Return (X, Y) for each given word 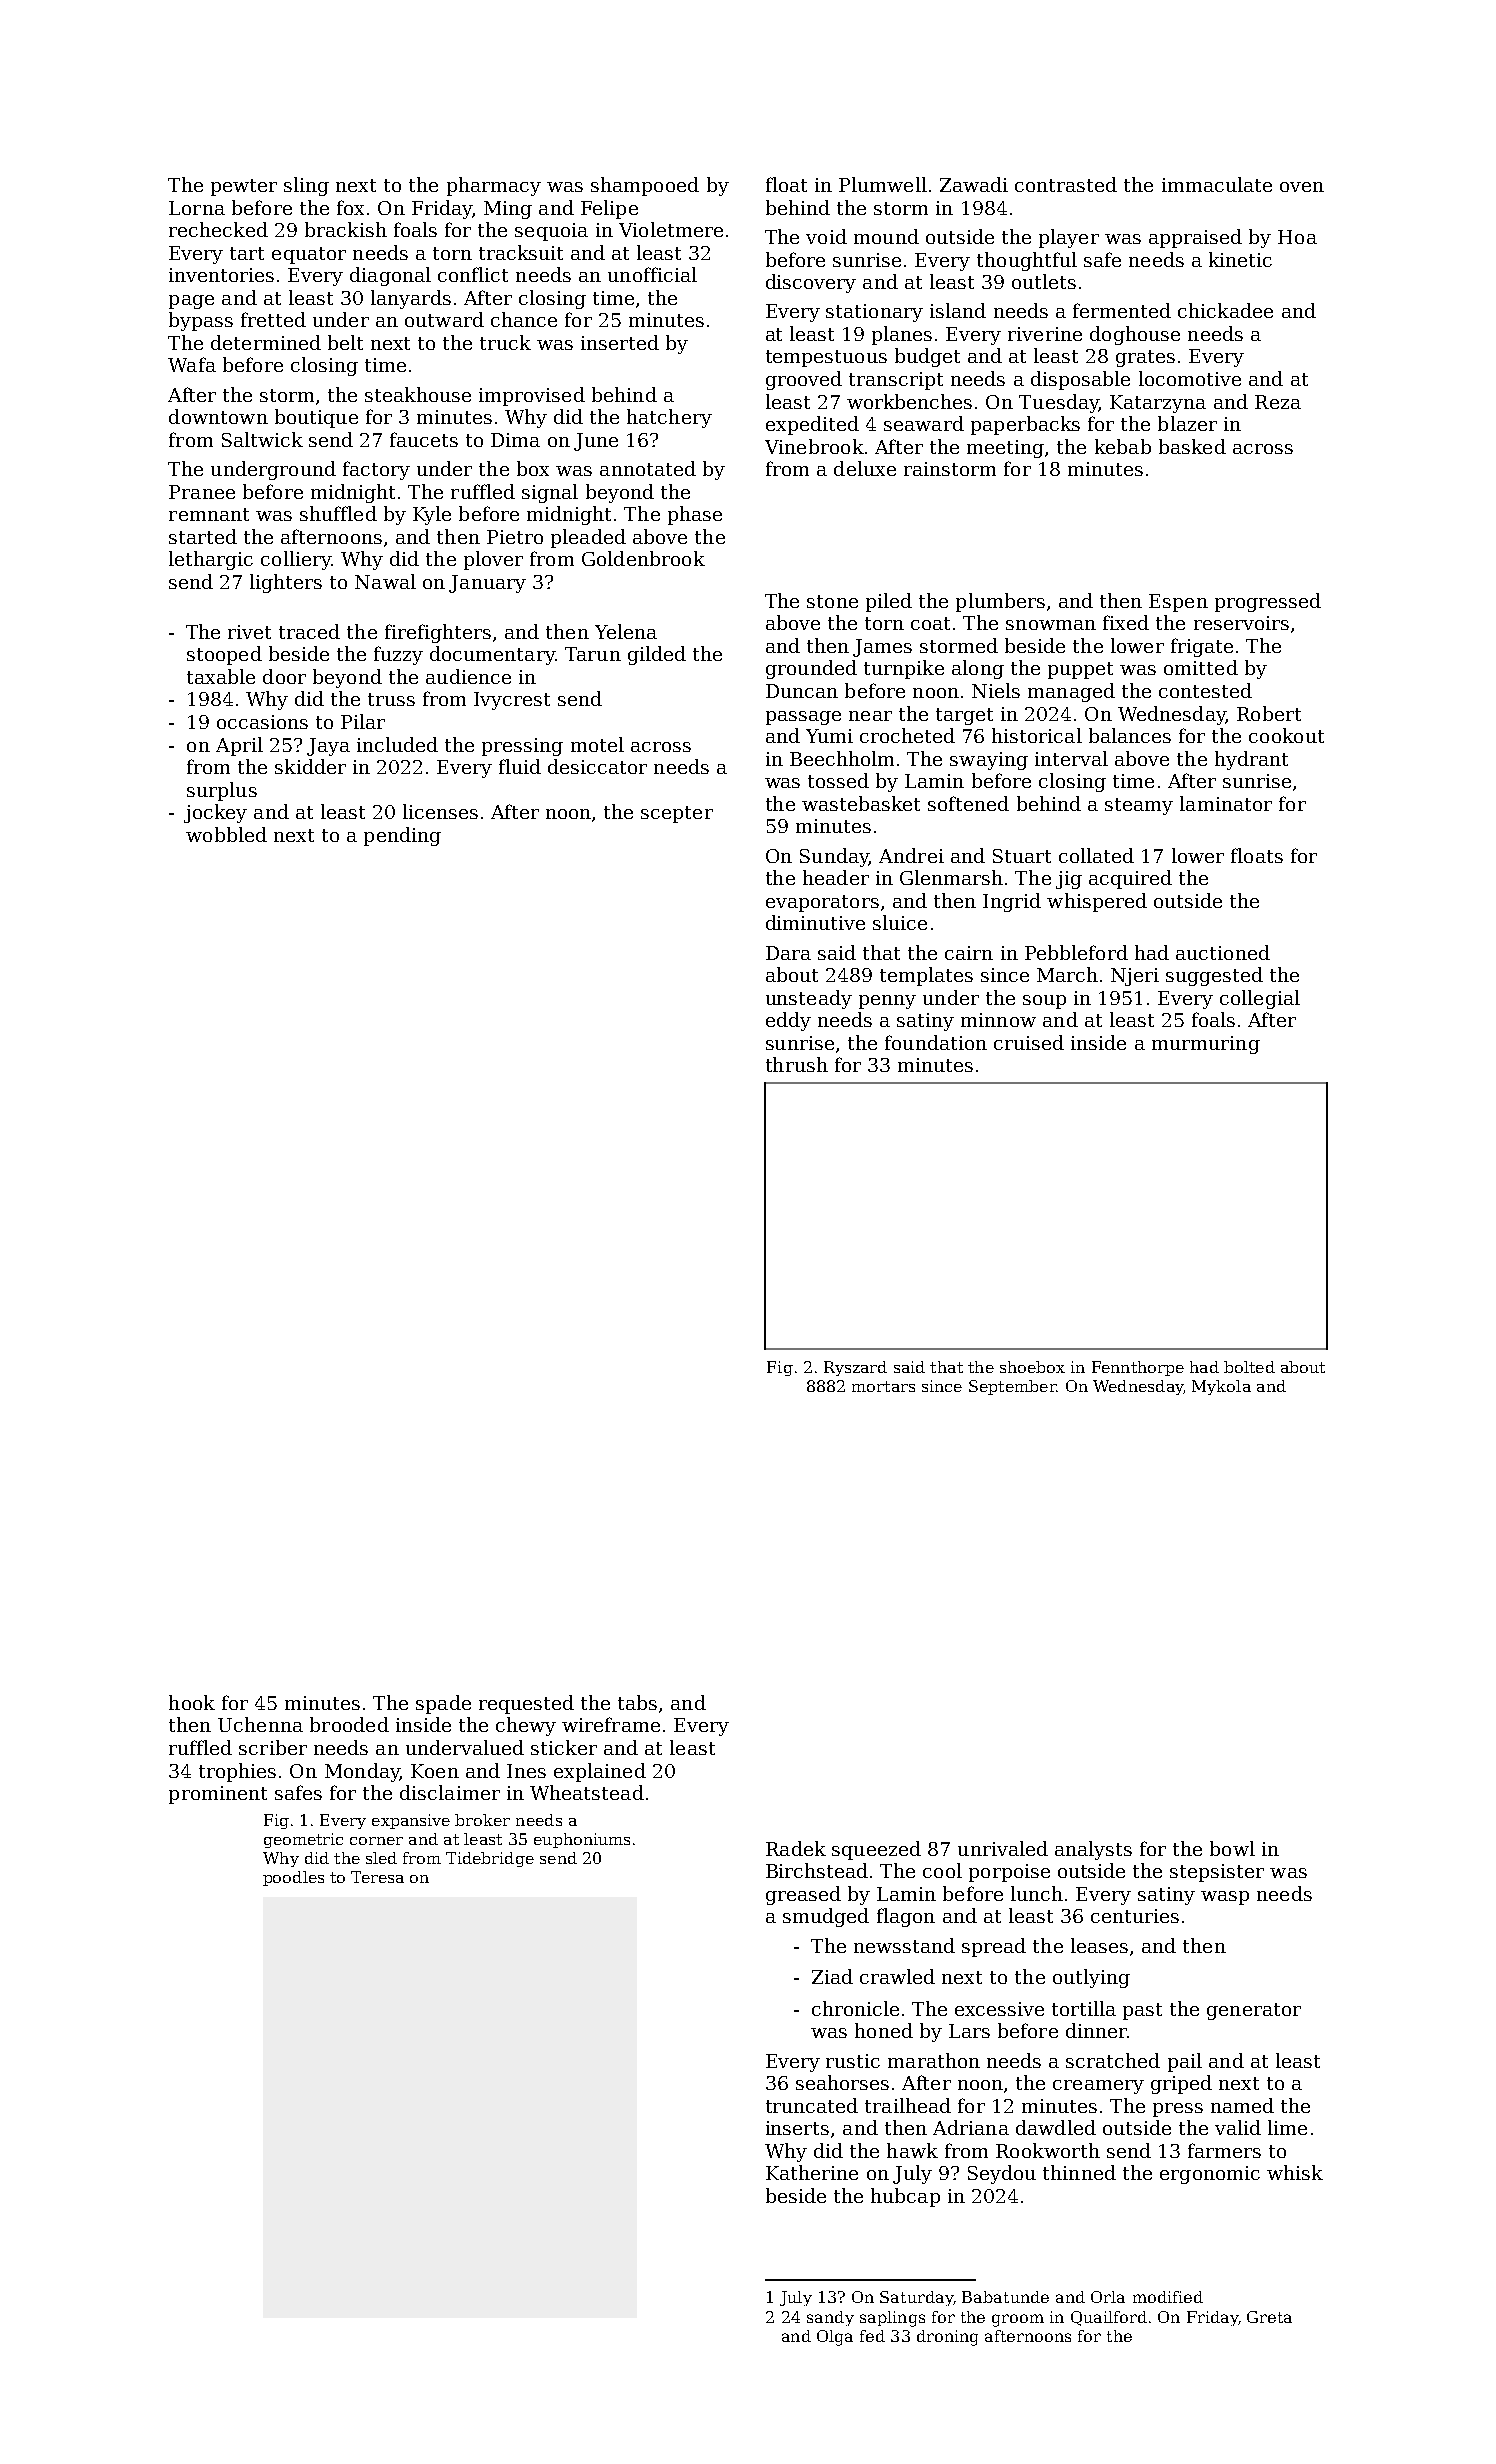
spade (443, 1704)
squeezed (876, 1850)
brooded (349, 1724)
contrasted (1066, 184)
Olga (835, 2338)
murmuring (1206, 1045)
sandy (830, 2318)
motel (597, 744)
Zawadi (974, 184)
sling (306, 186)
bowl (1232, 1848)
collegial (1260, 999)
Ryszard (855, 1368)
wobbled (226, 834)
